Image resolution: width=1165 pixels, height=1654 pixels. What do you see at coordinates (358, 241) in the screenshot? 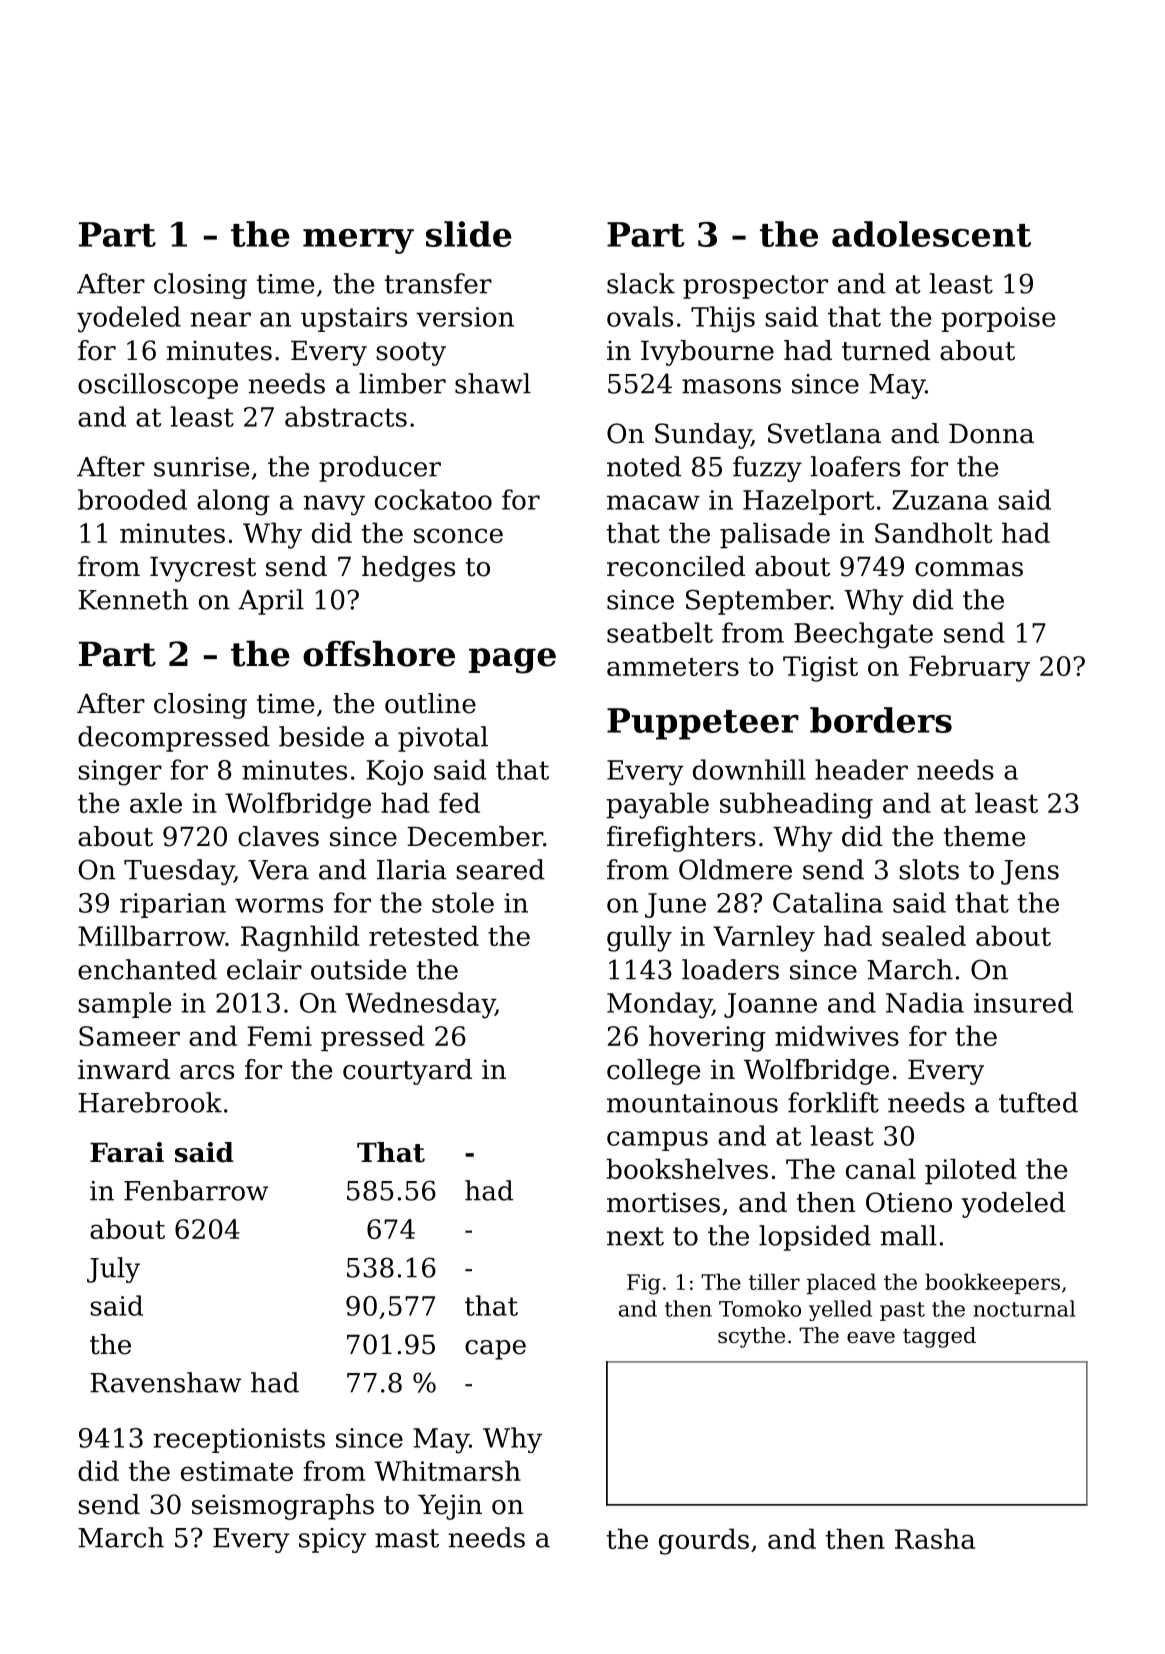
I see `merry` at bounding box center [358, 241].
